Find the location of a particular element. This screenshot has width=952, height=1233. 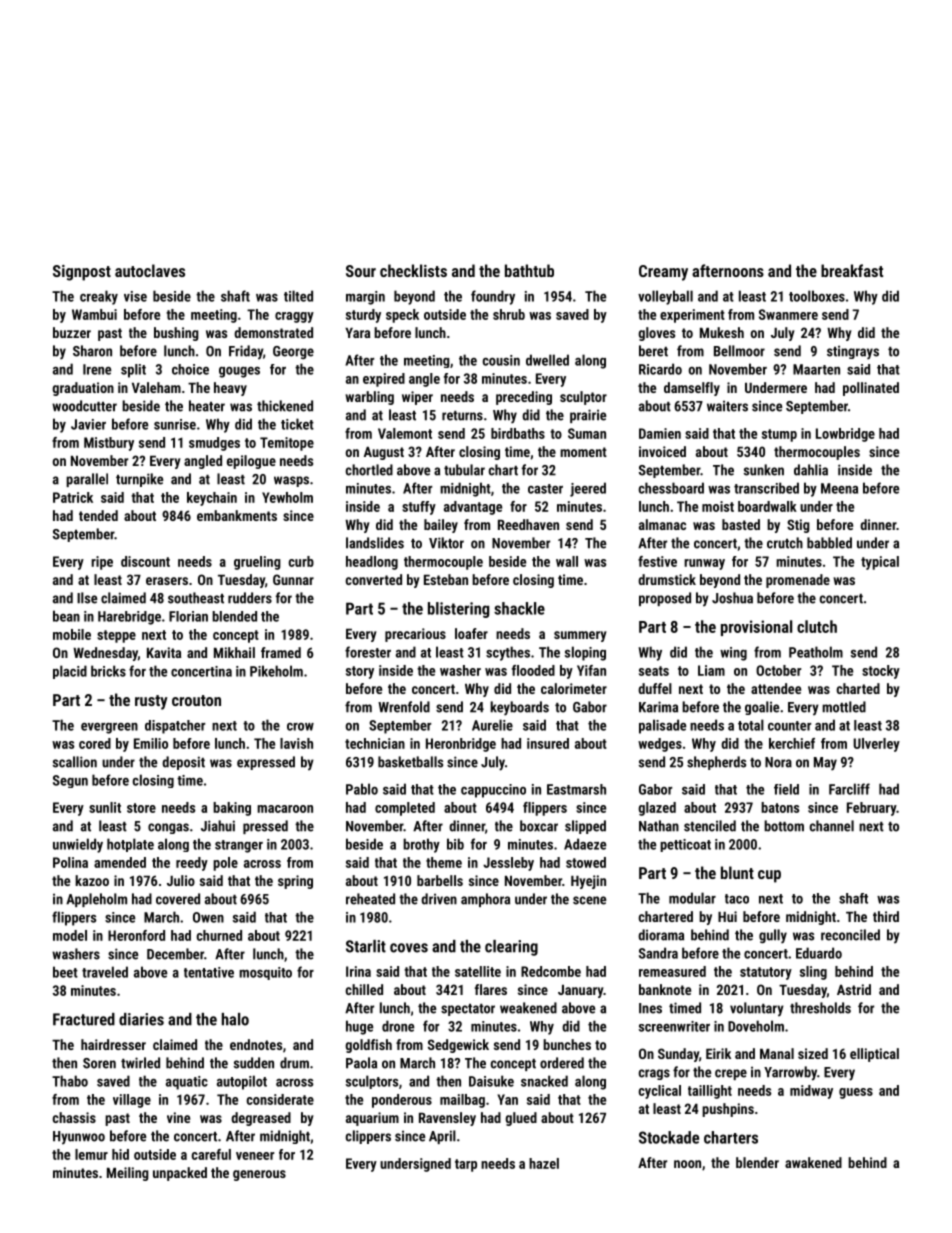

dispatcher is located at coordinates (175, 727).
